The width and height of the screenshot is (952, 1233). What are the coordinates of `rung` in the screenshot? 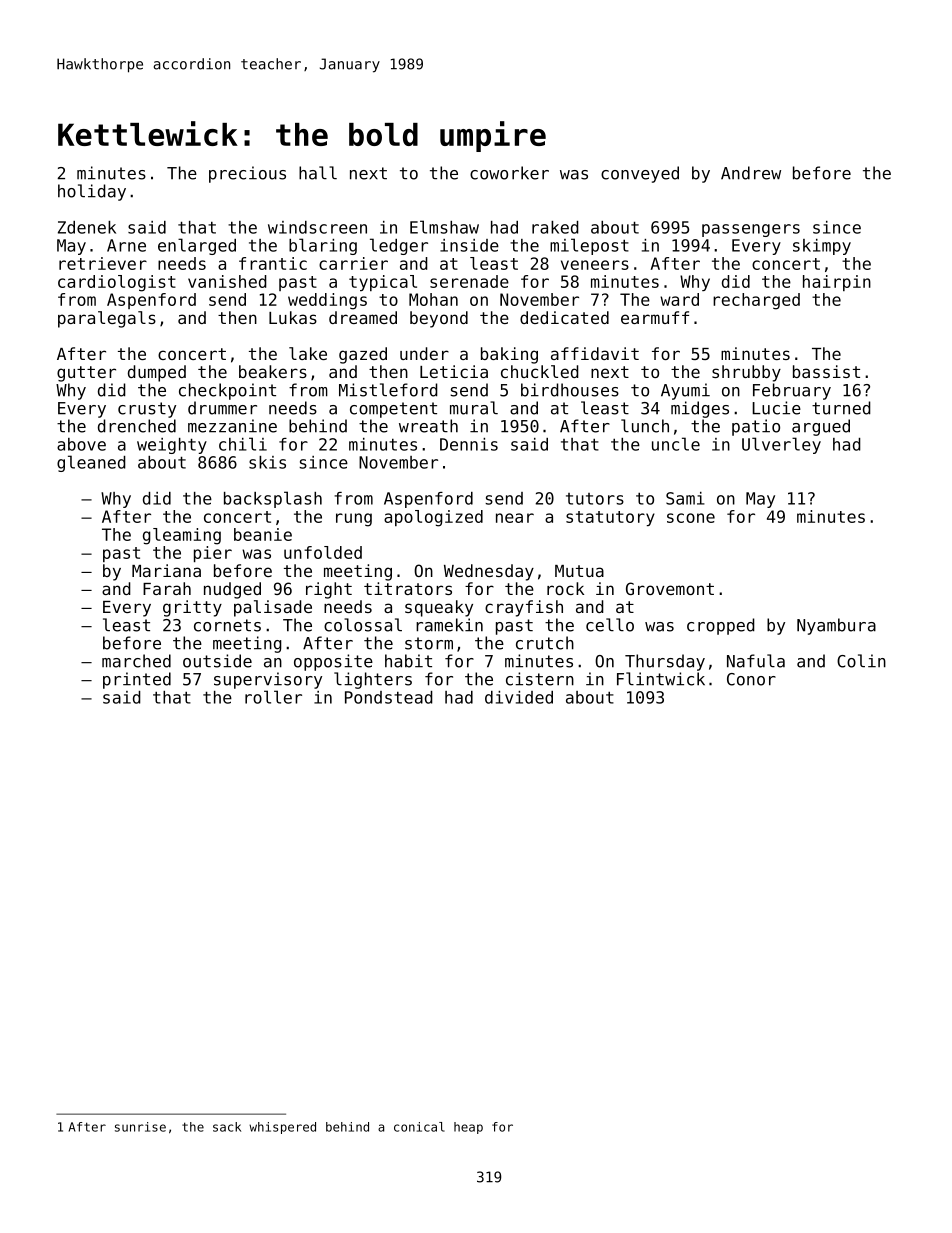 It's located at (354, 520).
